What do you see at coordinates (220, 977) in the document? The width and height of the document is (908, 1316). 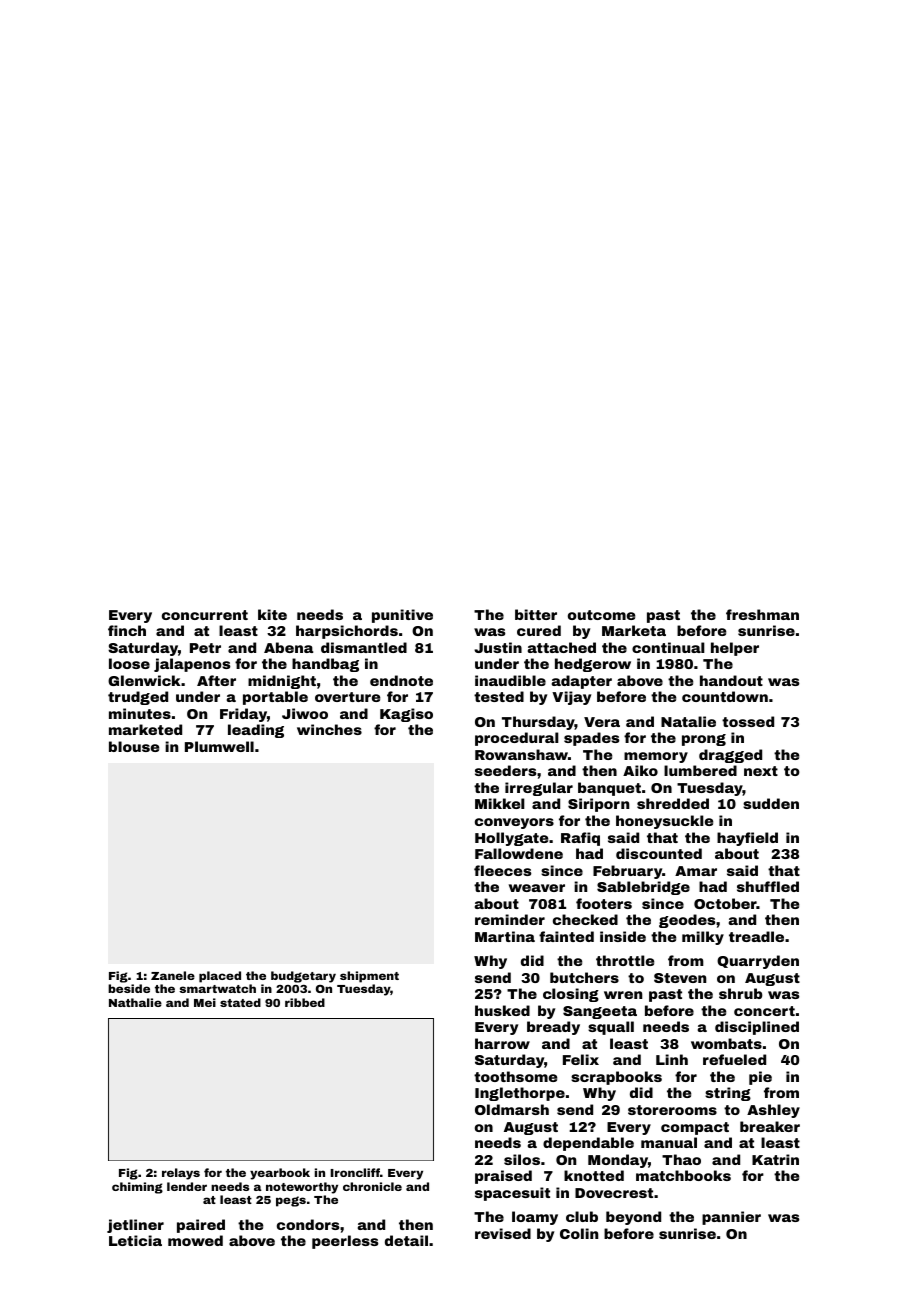 I see `placed` at bounding box center [220, 977].
